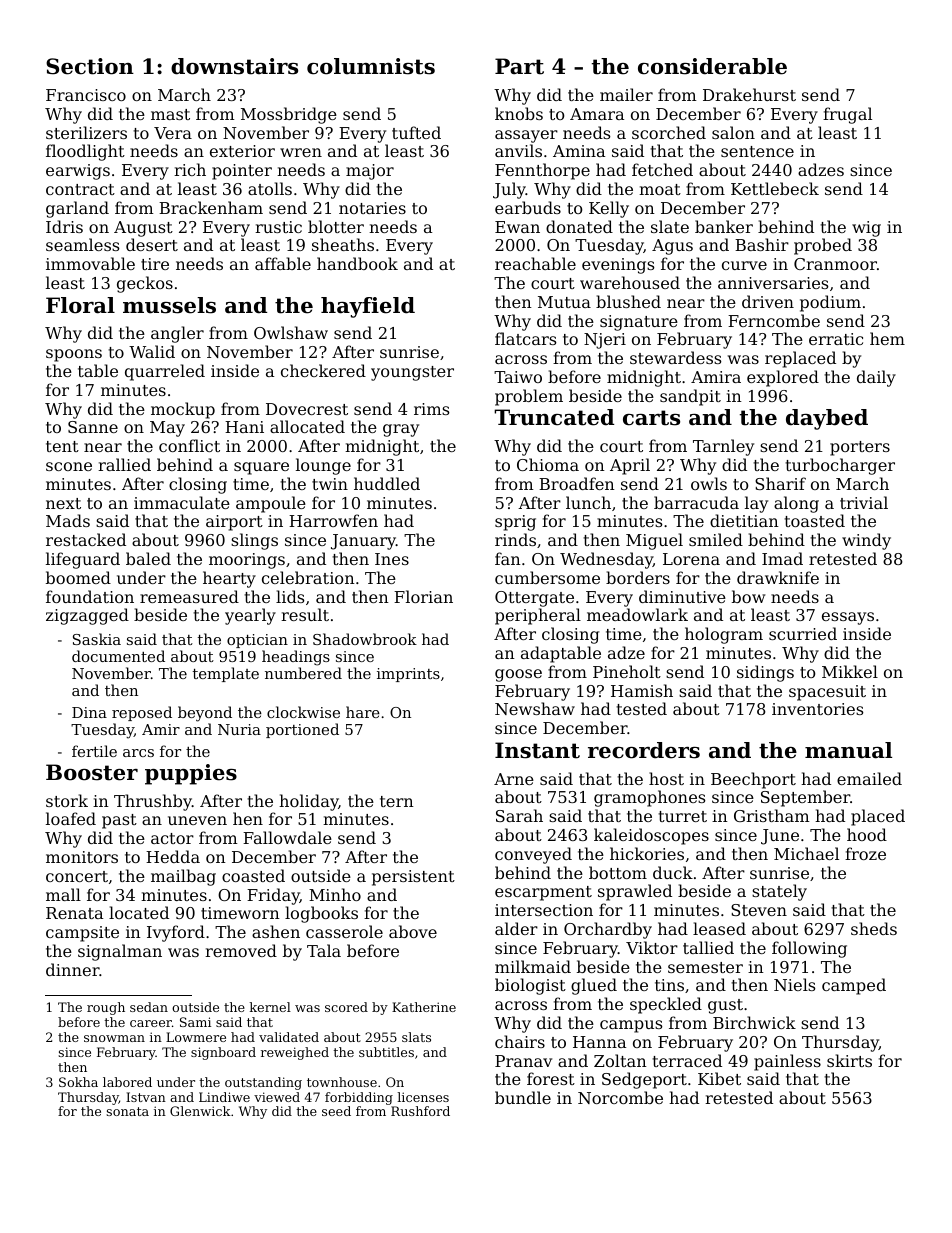 The image size is (952, 1233). Describe the element at coordinates (85, 152) in the screenshot. I see `floodlight` at that location.
